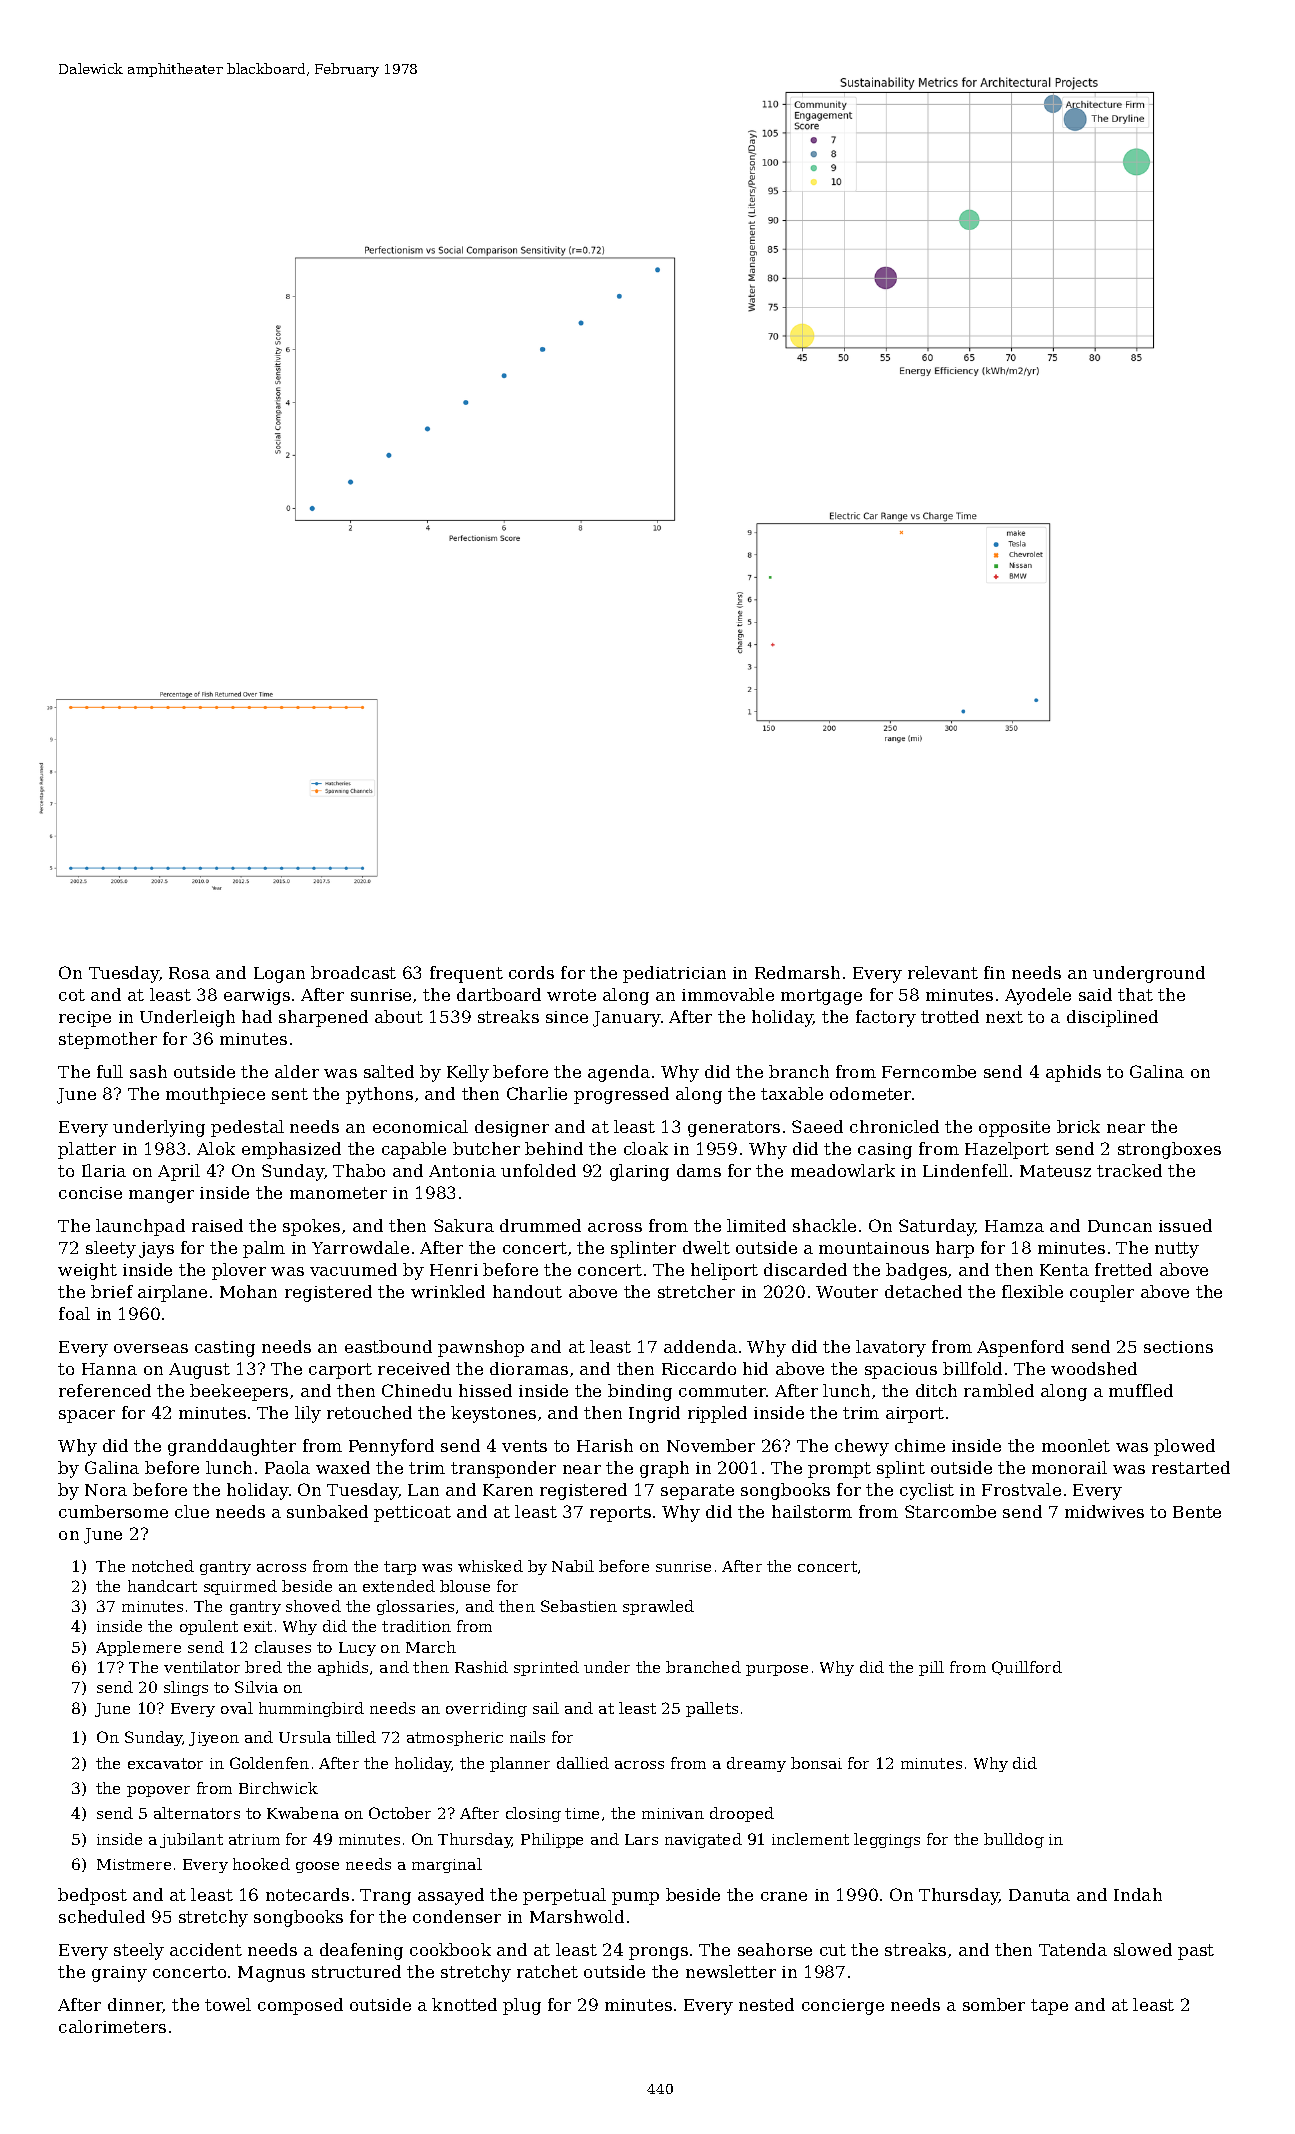  Describe the element at coordinates (165, 1763) in the screenshot. I see `excavator` at that location.
